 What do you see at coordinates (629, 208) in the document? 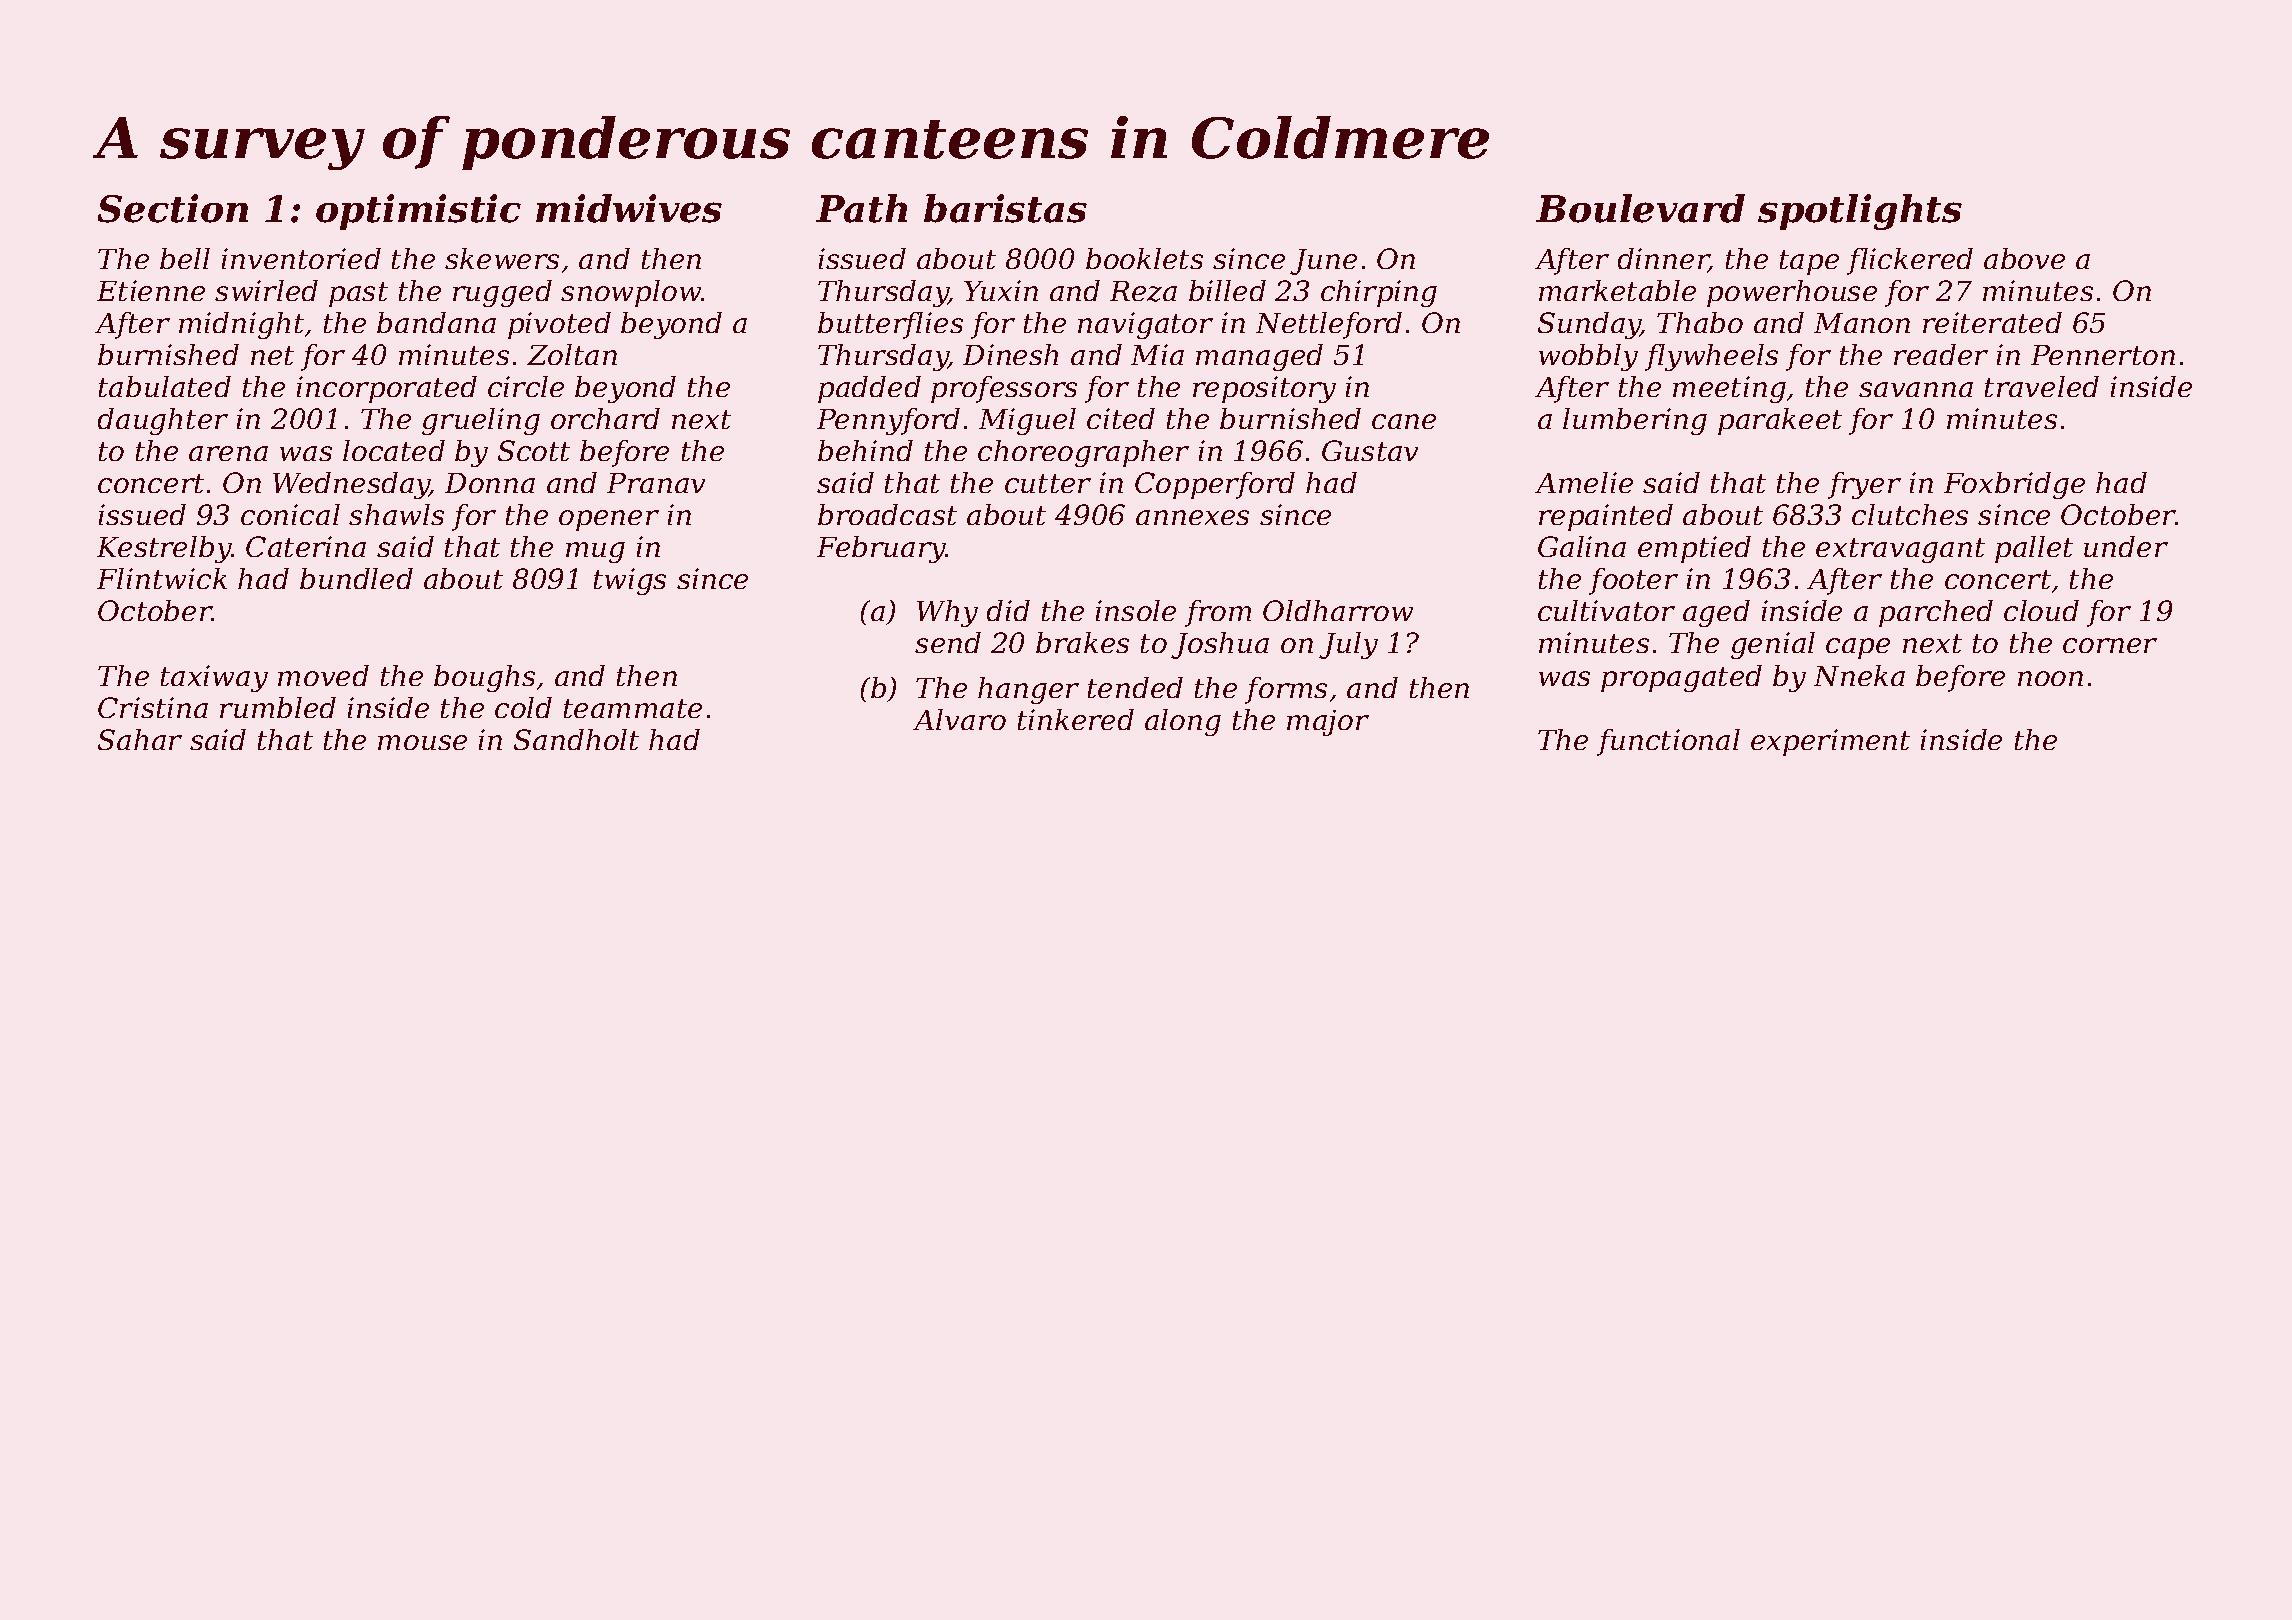
I see `midwives` at bounding box center [629, 208].
